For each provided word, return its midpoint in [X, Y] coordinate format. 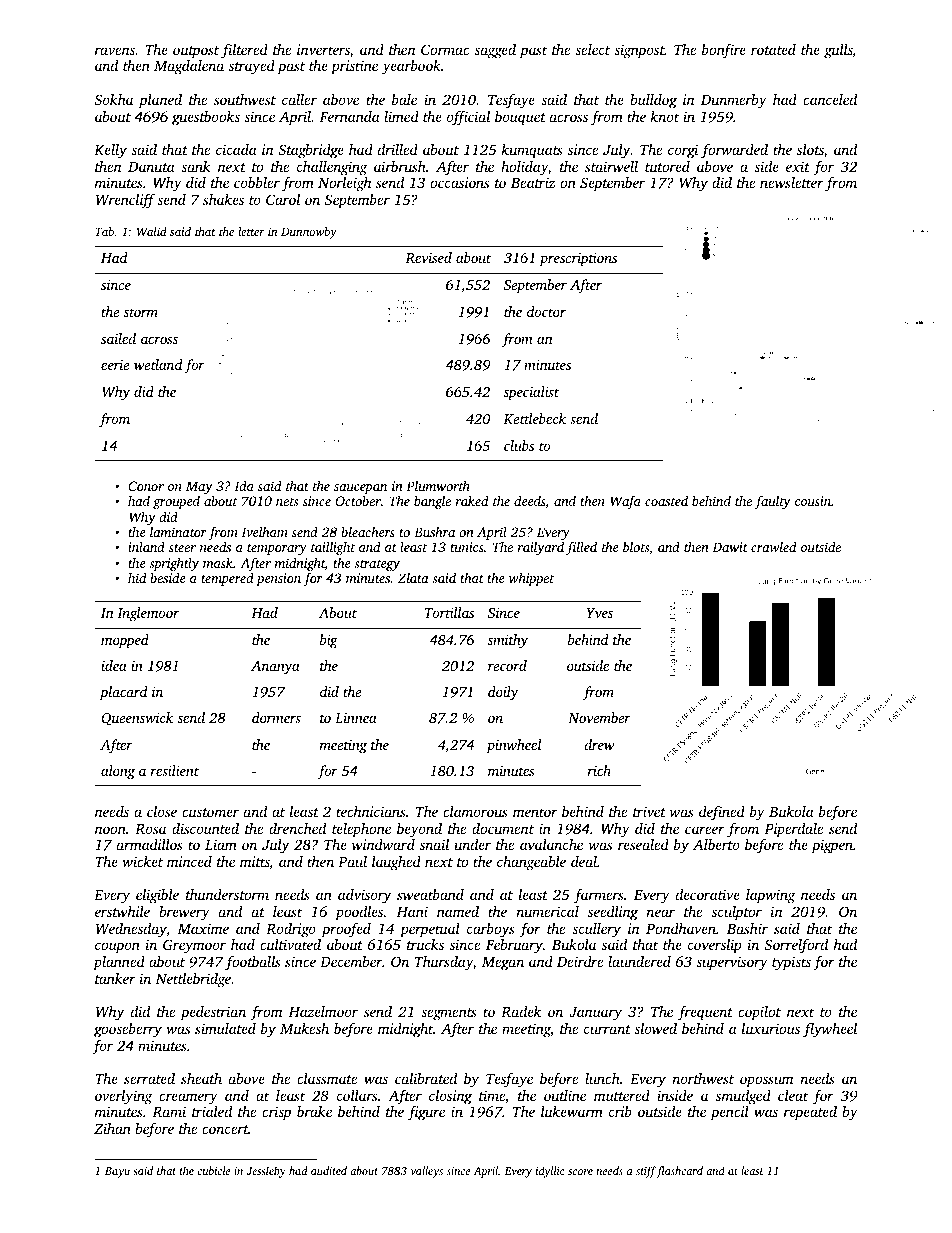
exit [798, 166]
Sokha [113, 99]
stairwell [611, 166]
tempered [227, 579]
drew [599, 744]
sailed [118, 338]
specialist [531, 393]
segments [449, 1014]
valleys [427, 1172]
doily [503, 693]
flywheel [830, 1030]
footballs [253, 963]
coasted [666, 500]
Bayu [117, 1172]
